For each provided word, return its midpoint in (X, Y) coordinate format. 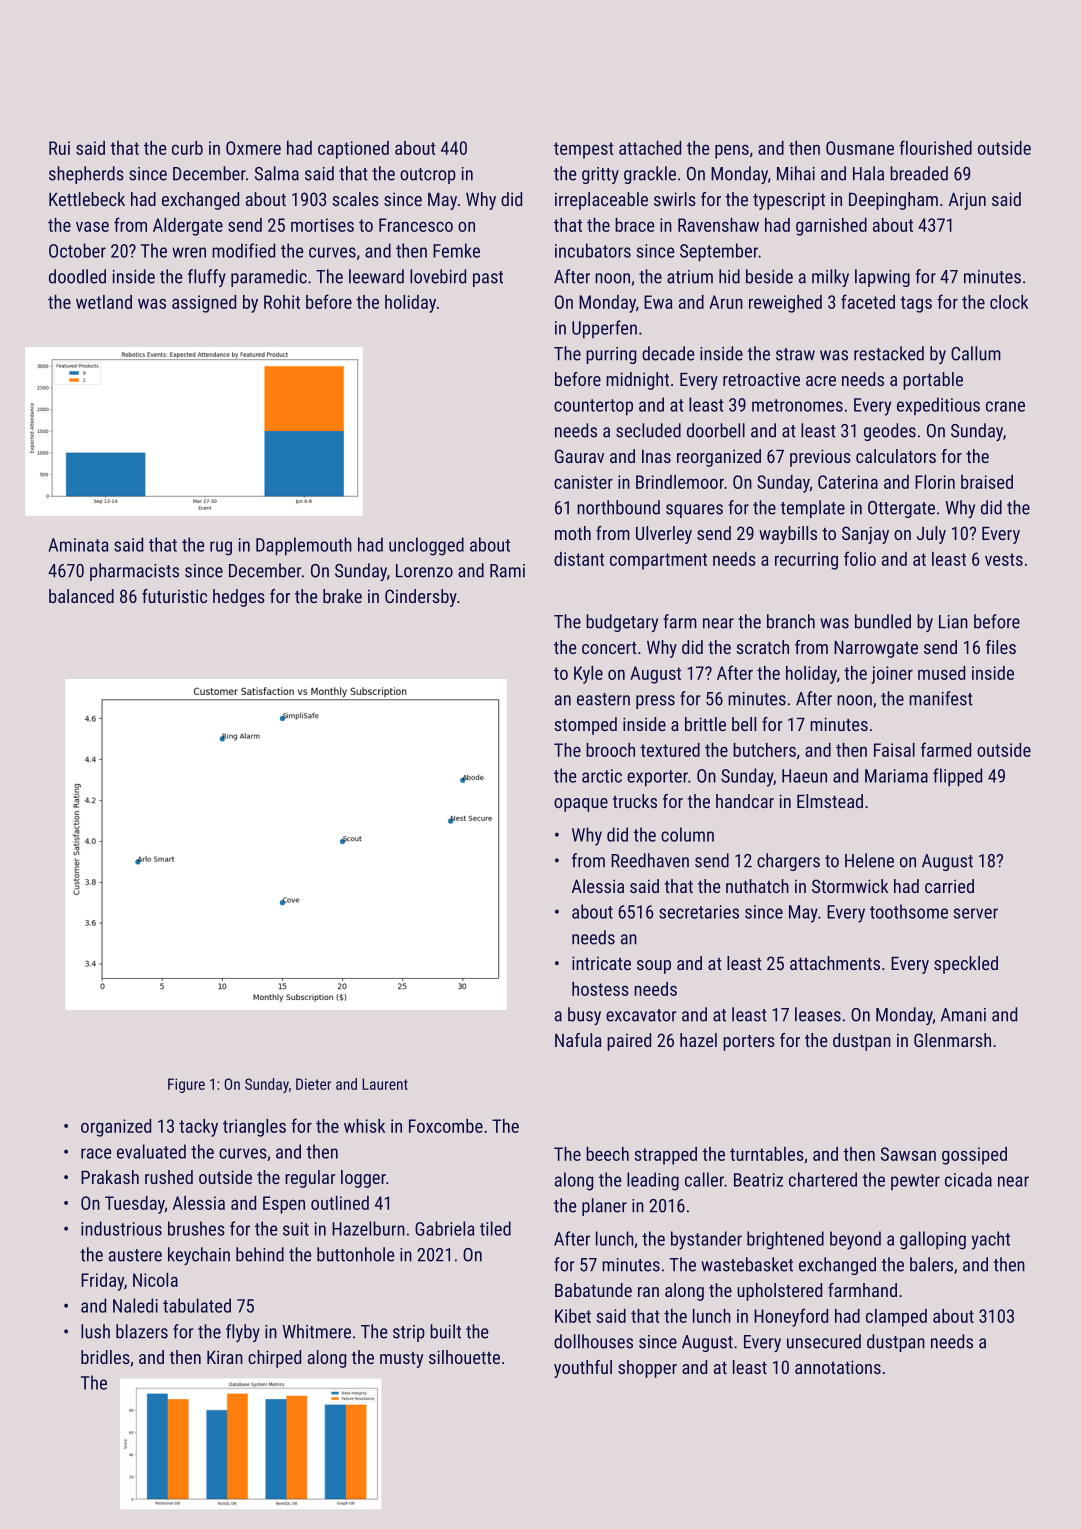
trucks (635, 801)
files (1001, 647)
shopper (647, 1369)
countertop (593, 407)
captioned (353, 150)
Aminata (78, 545)
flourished (935, 147)
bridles (105, 1357)
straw (795, 354)
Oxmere (253, 148)
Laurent (385, 1084)
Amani (963, 1015)
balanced (81, 596)
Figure (186, 1085)
